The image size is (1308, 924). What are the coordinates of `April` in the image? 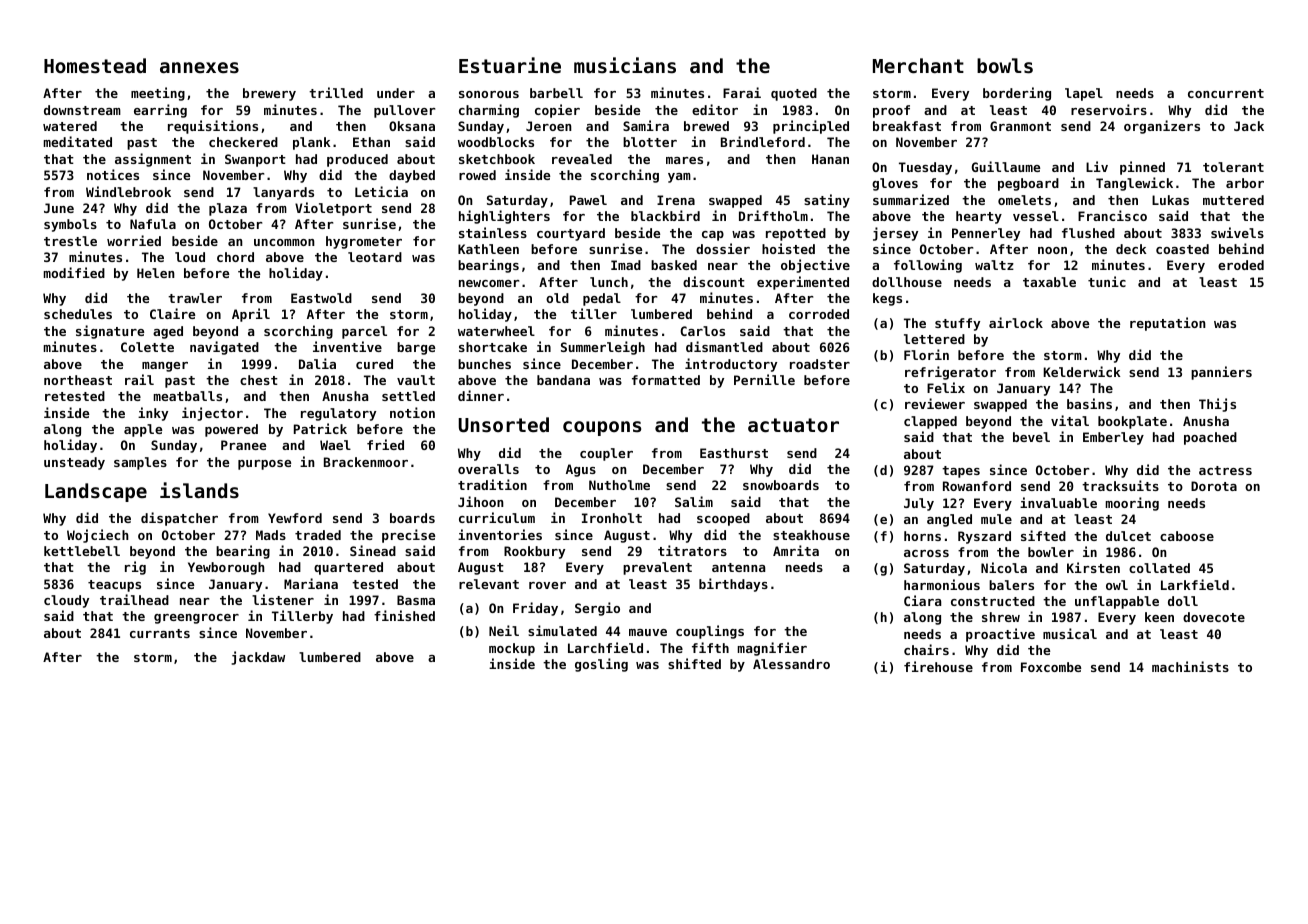 It's located at (251, 315).
